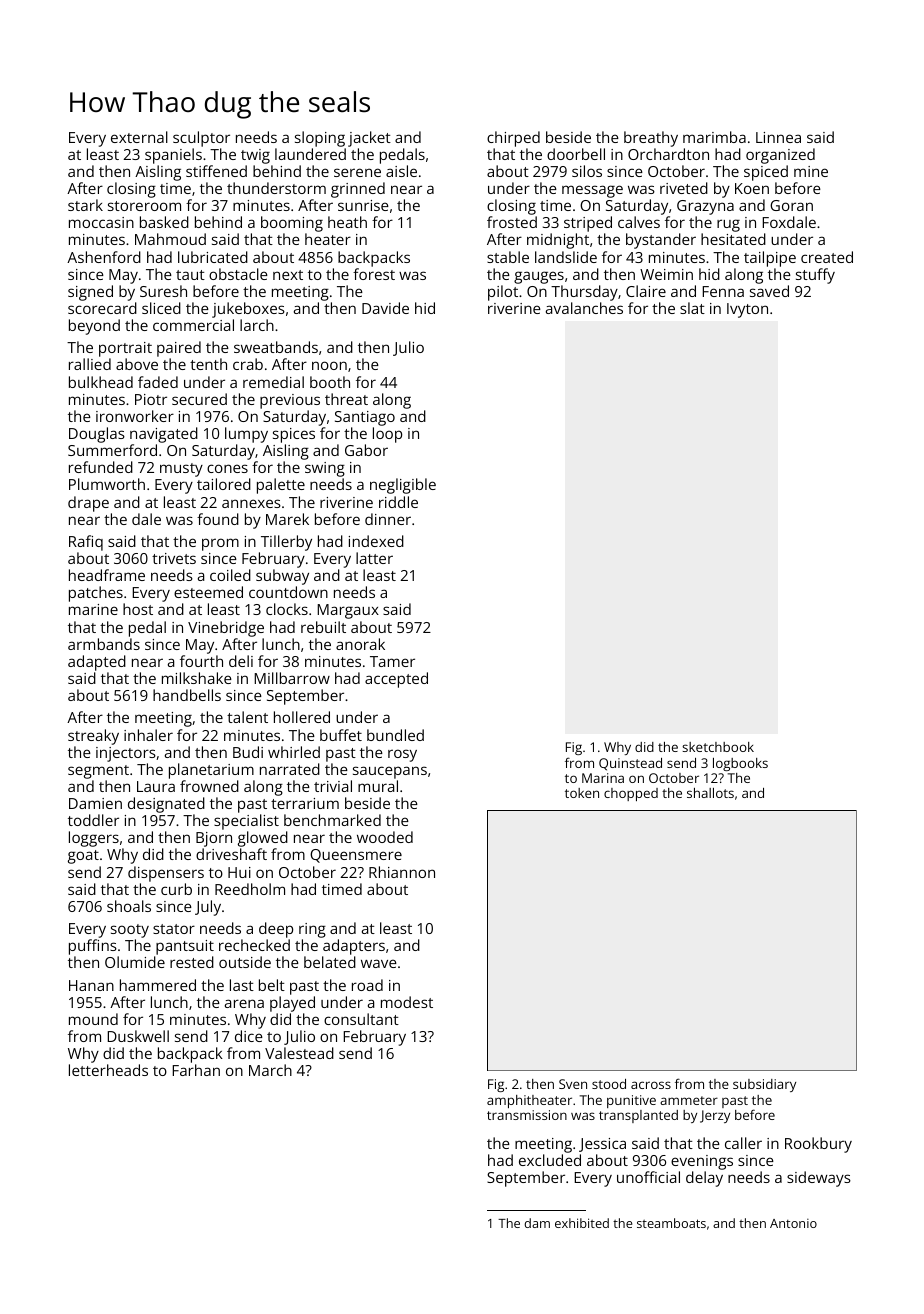  I want to click on negligible, so click(403, 486).
